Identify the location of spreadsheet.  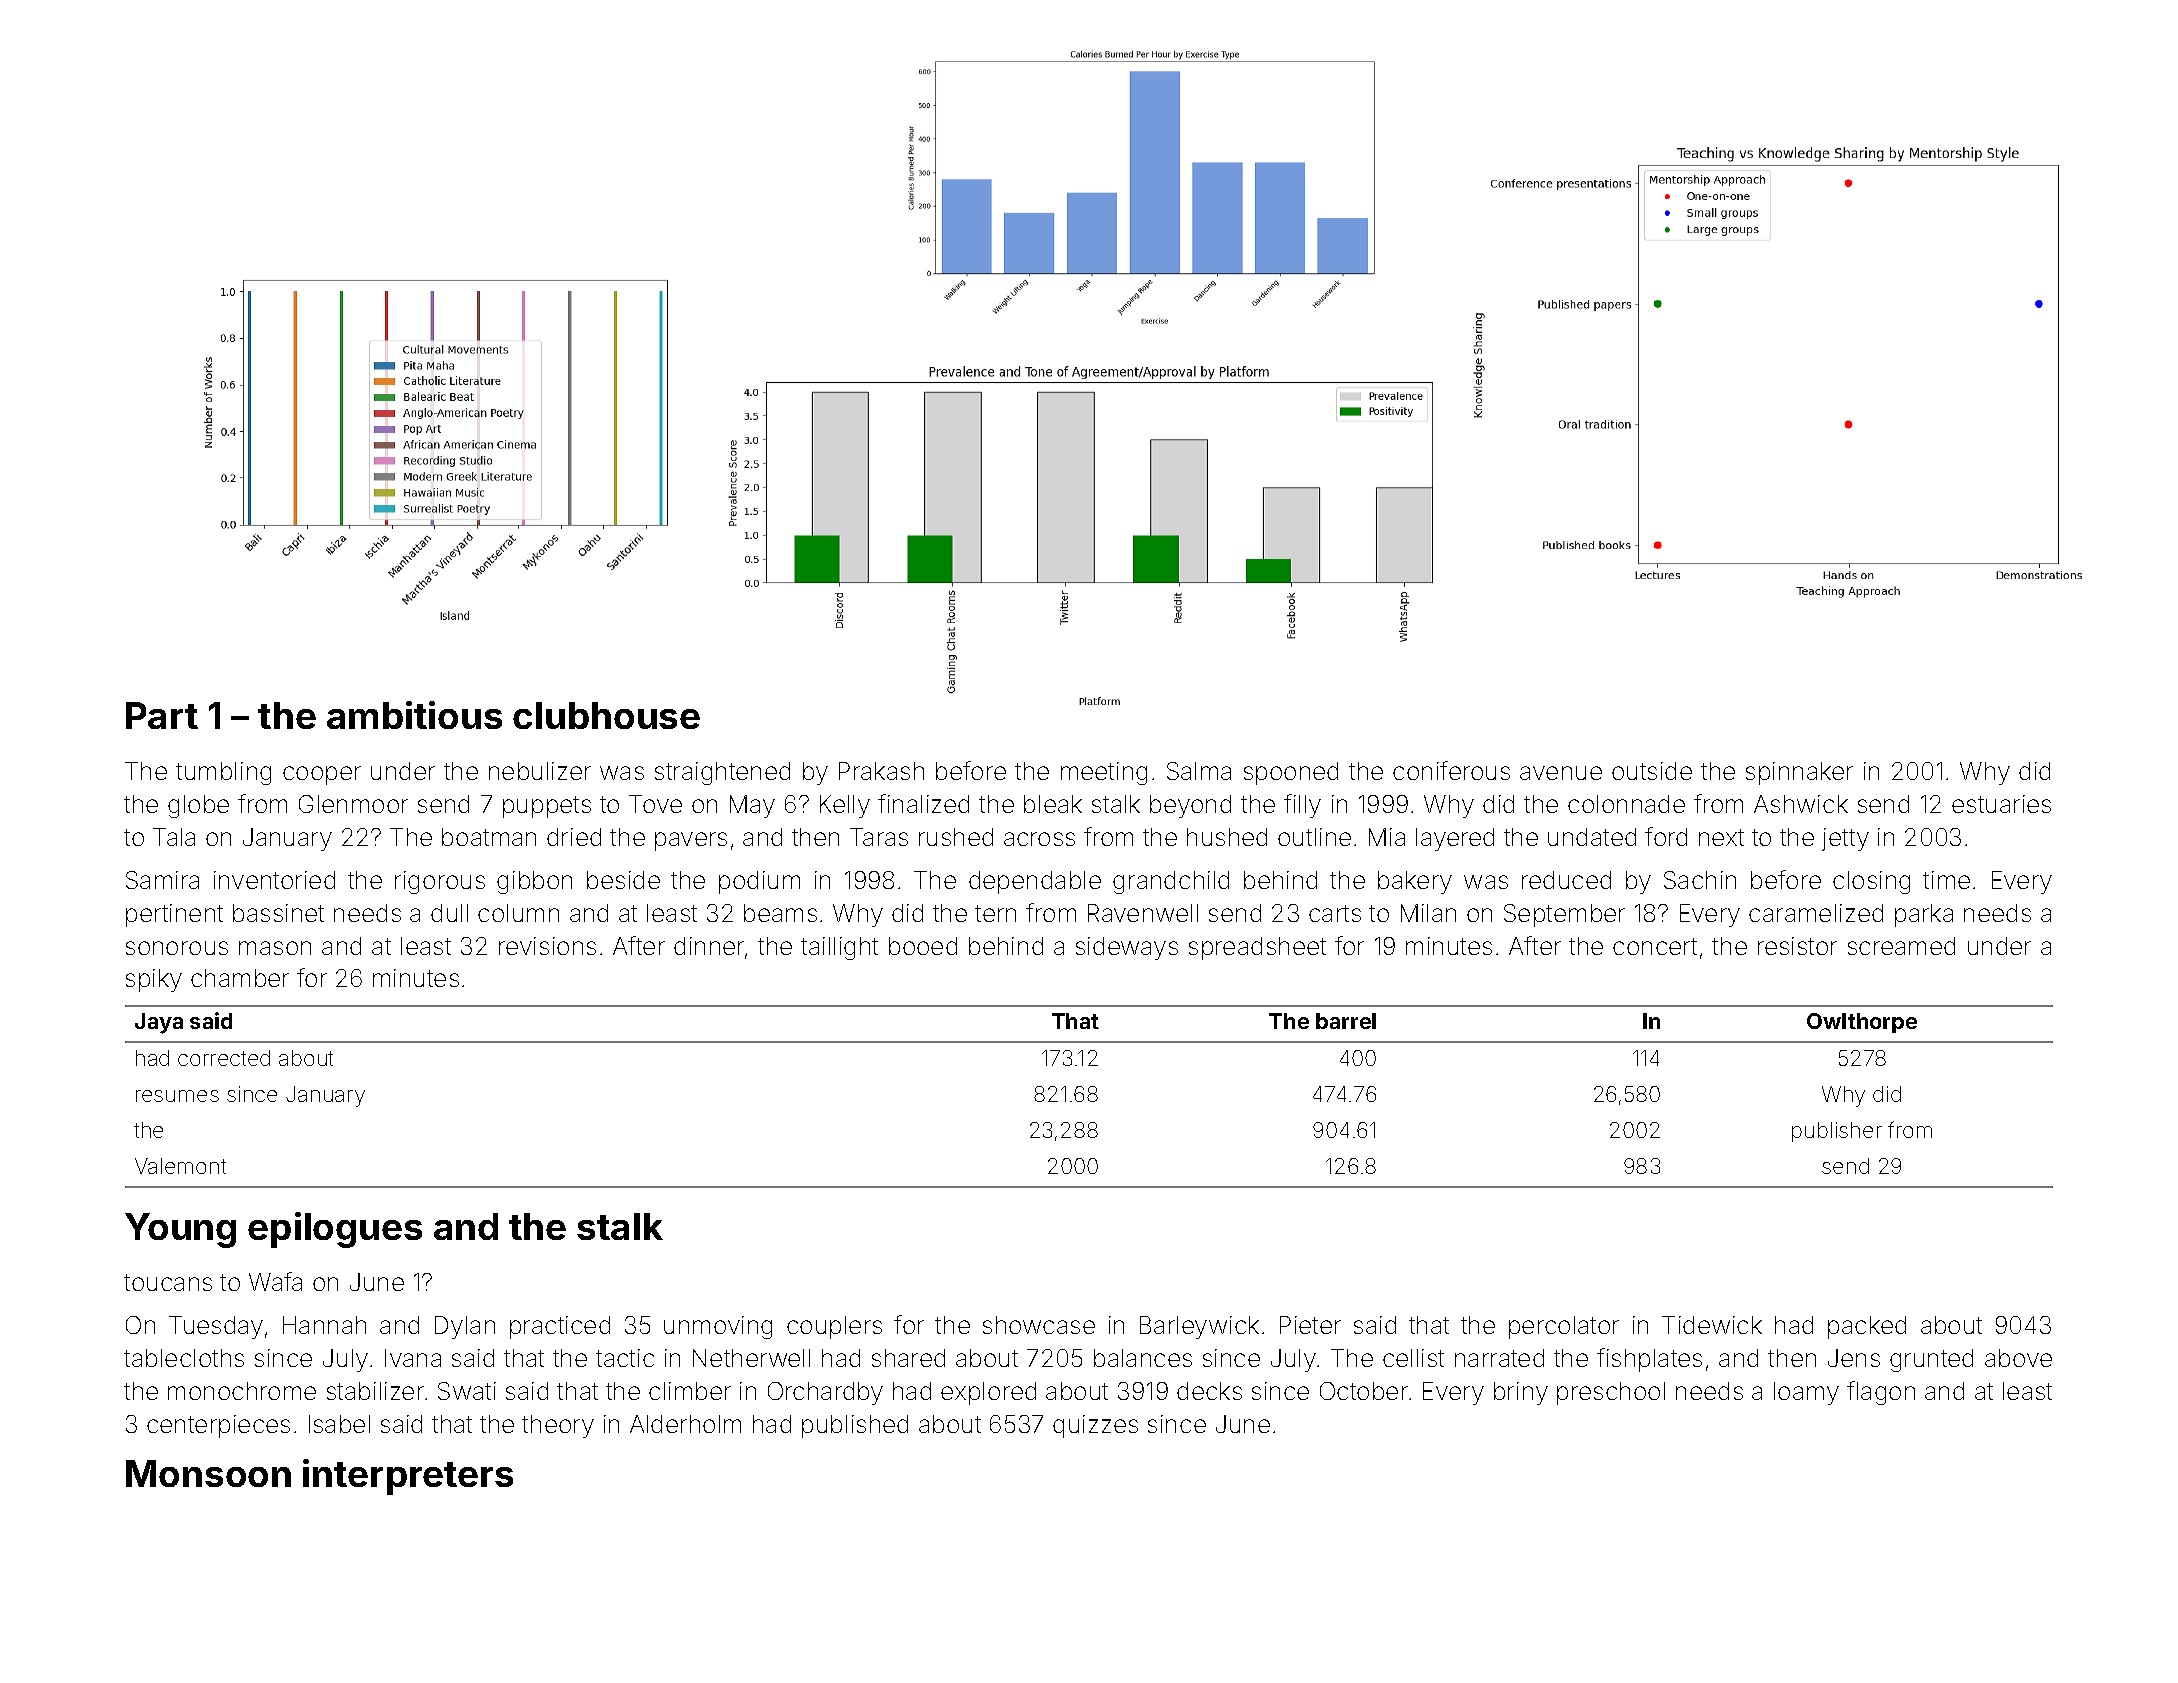
(1257, 948).
